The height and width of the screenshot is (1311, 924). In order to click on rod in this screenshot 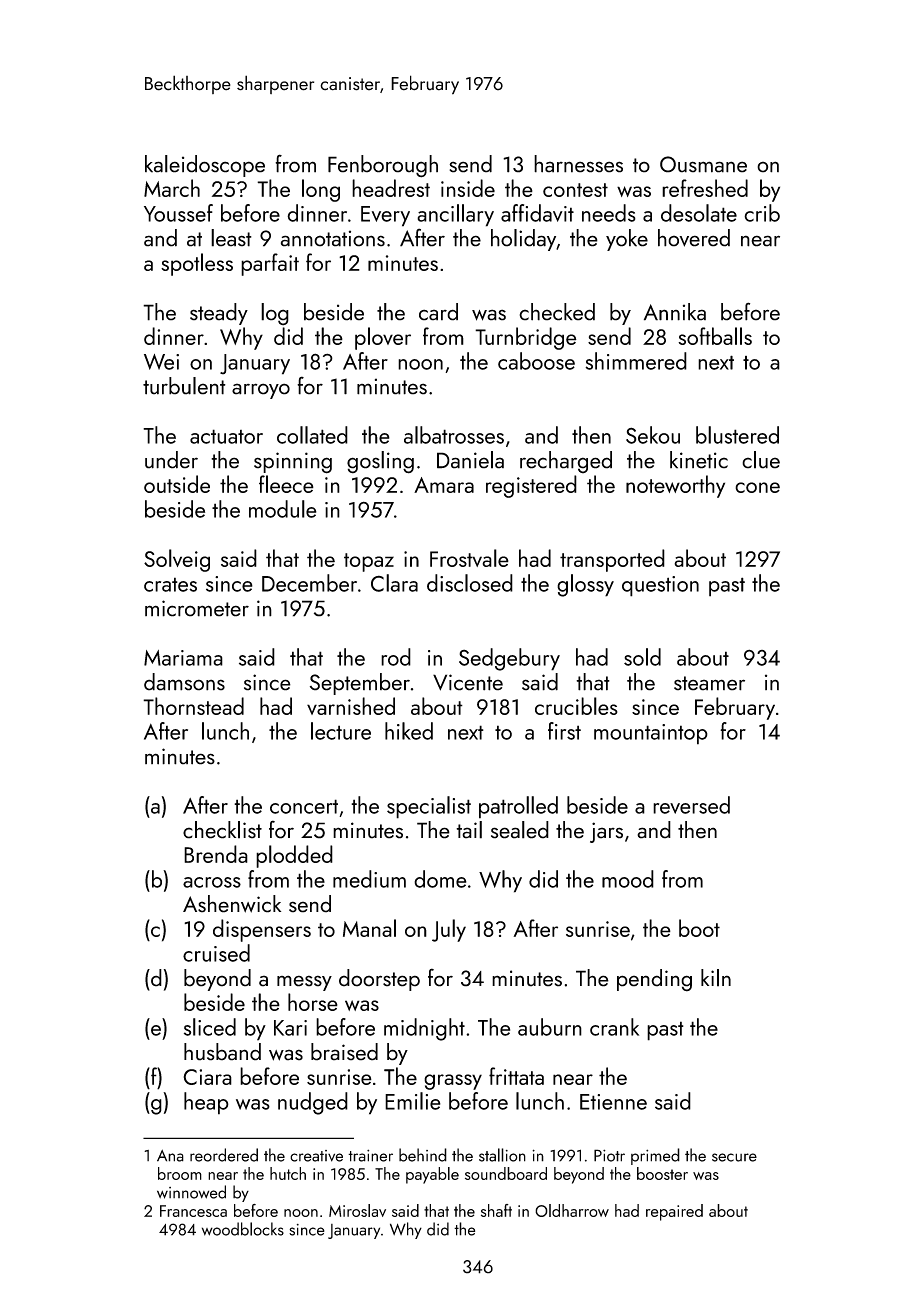, I will do `click(396, 657)`.
